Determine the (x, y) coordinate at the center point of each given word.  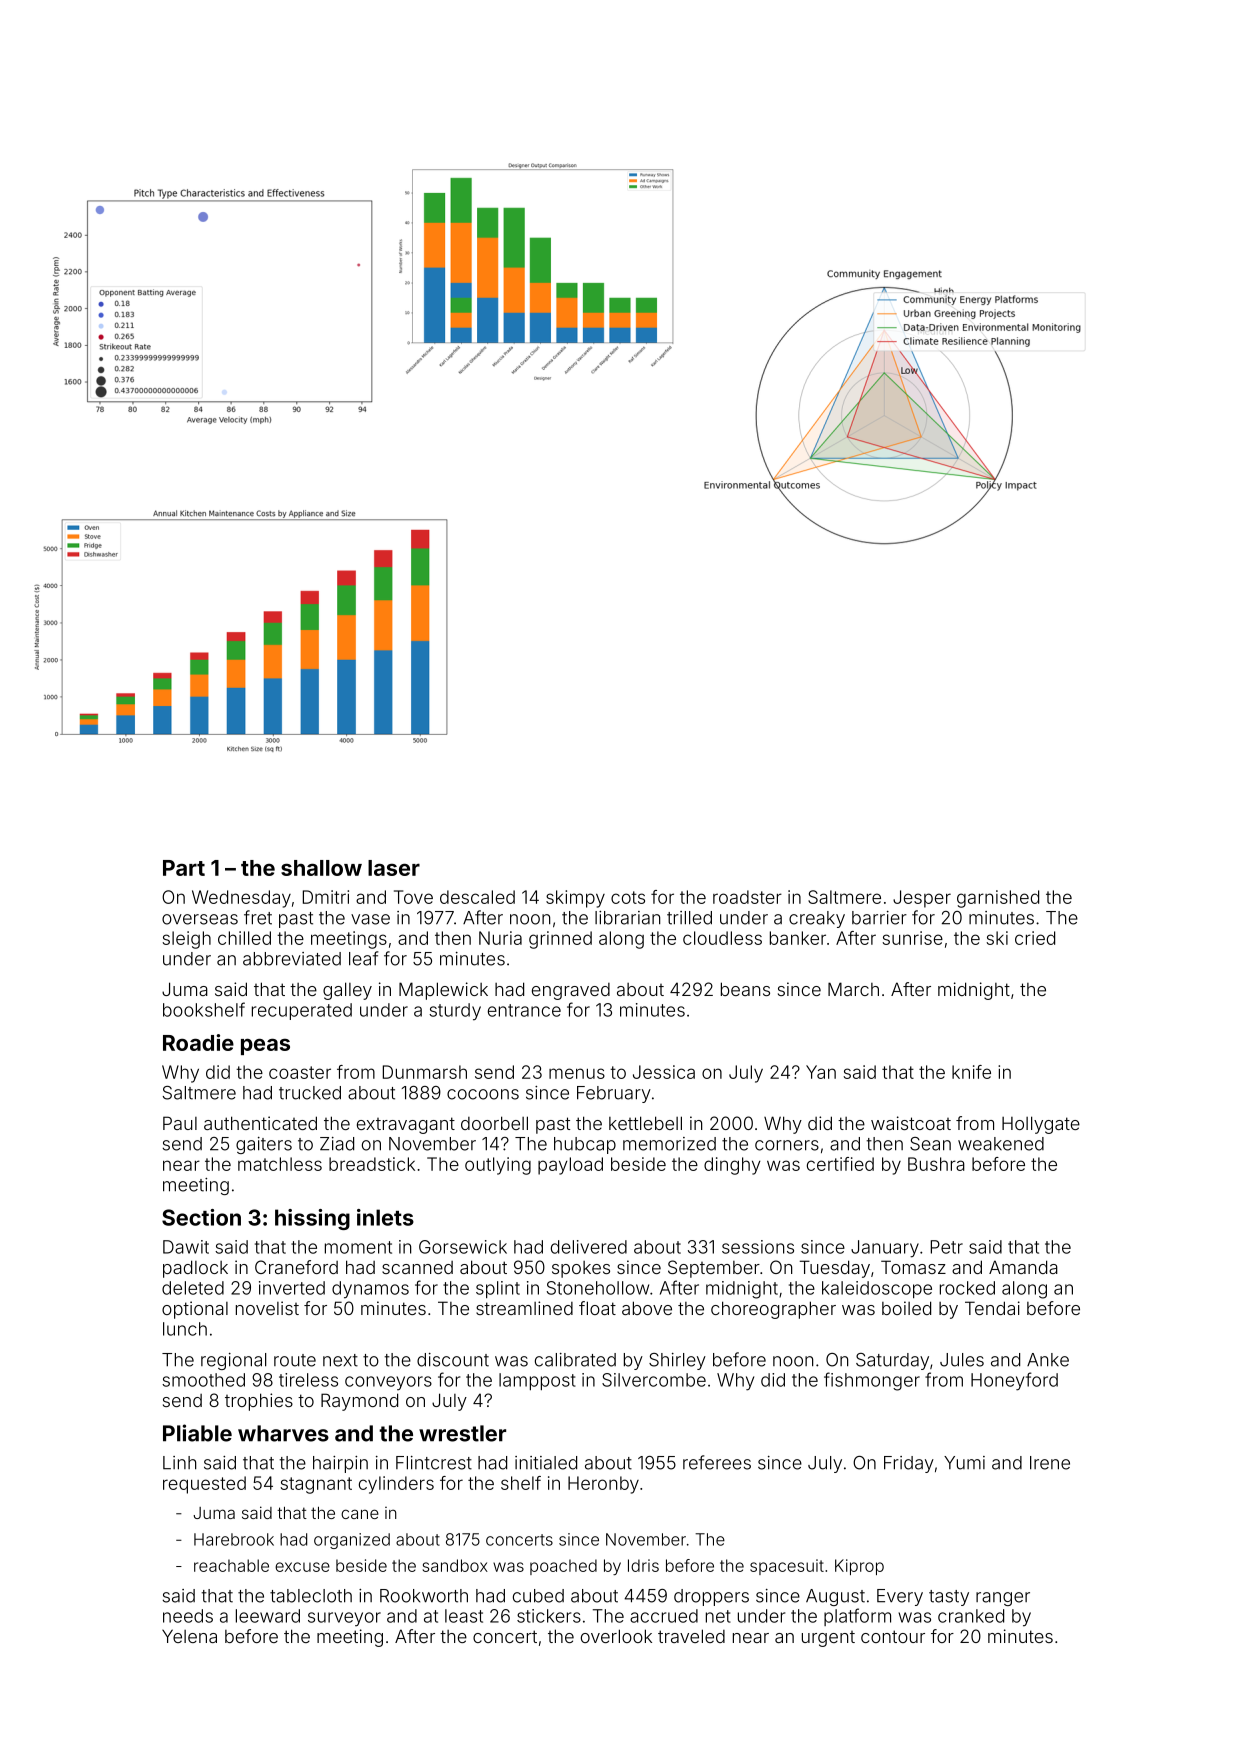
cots (628, 897)
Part (184, 868)
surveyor (344, 1619)
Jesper (922, 899)
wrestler (462, 1433)
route (295, 1360)
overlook (616, 1636)
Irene (1050, 1463)
